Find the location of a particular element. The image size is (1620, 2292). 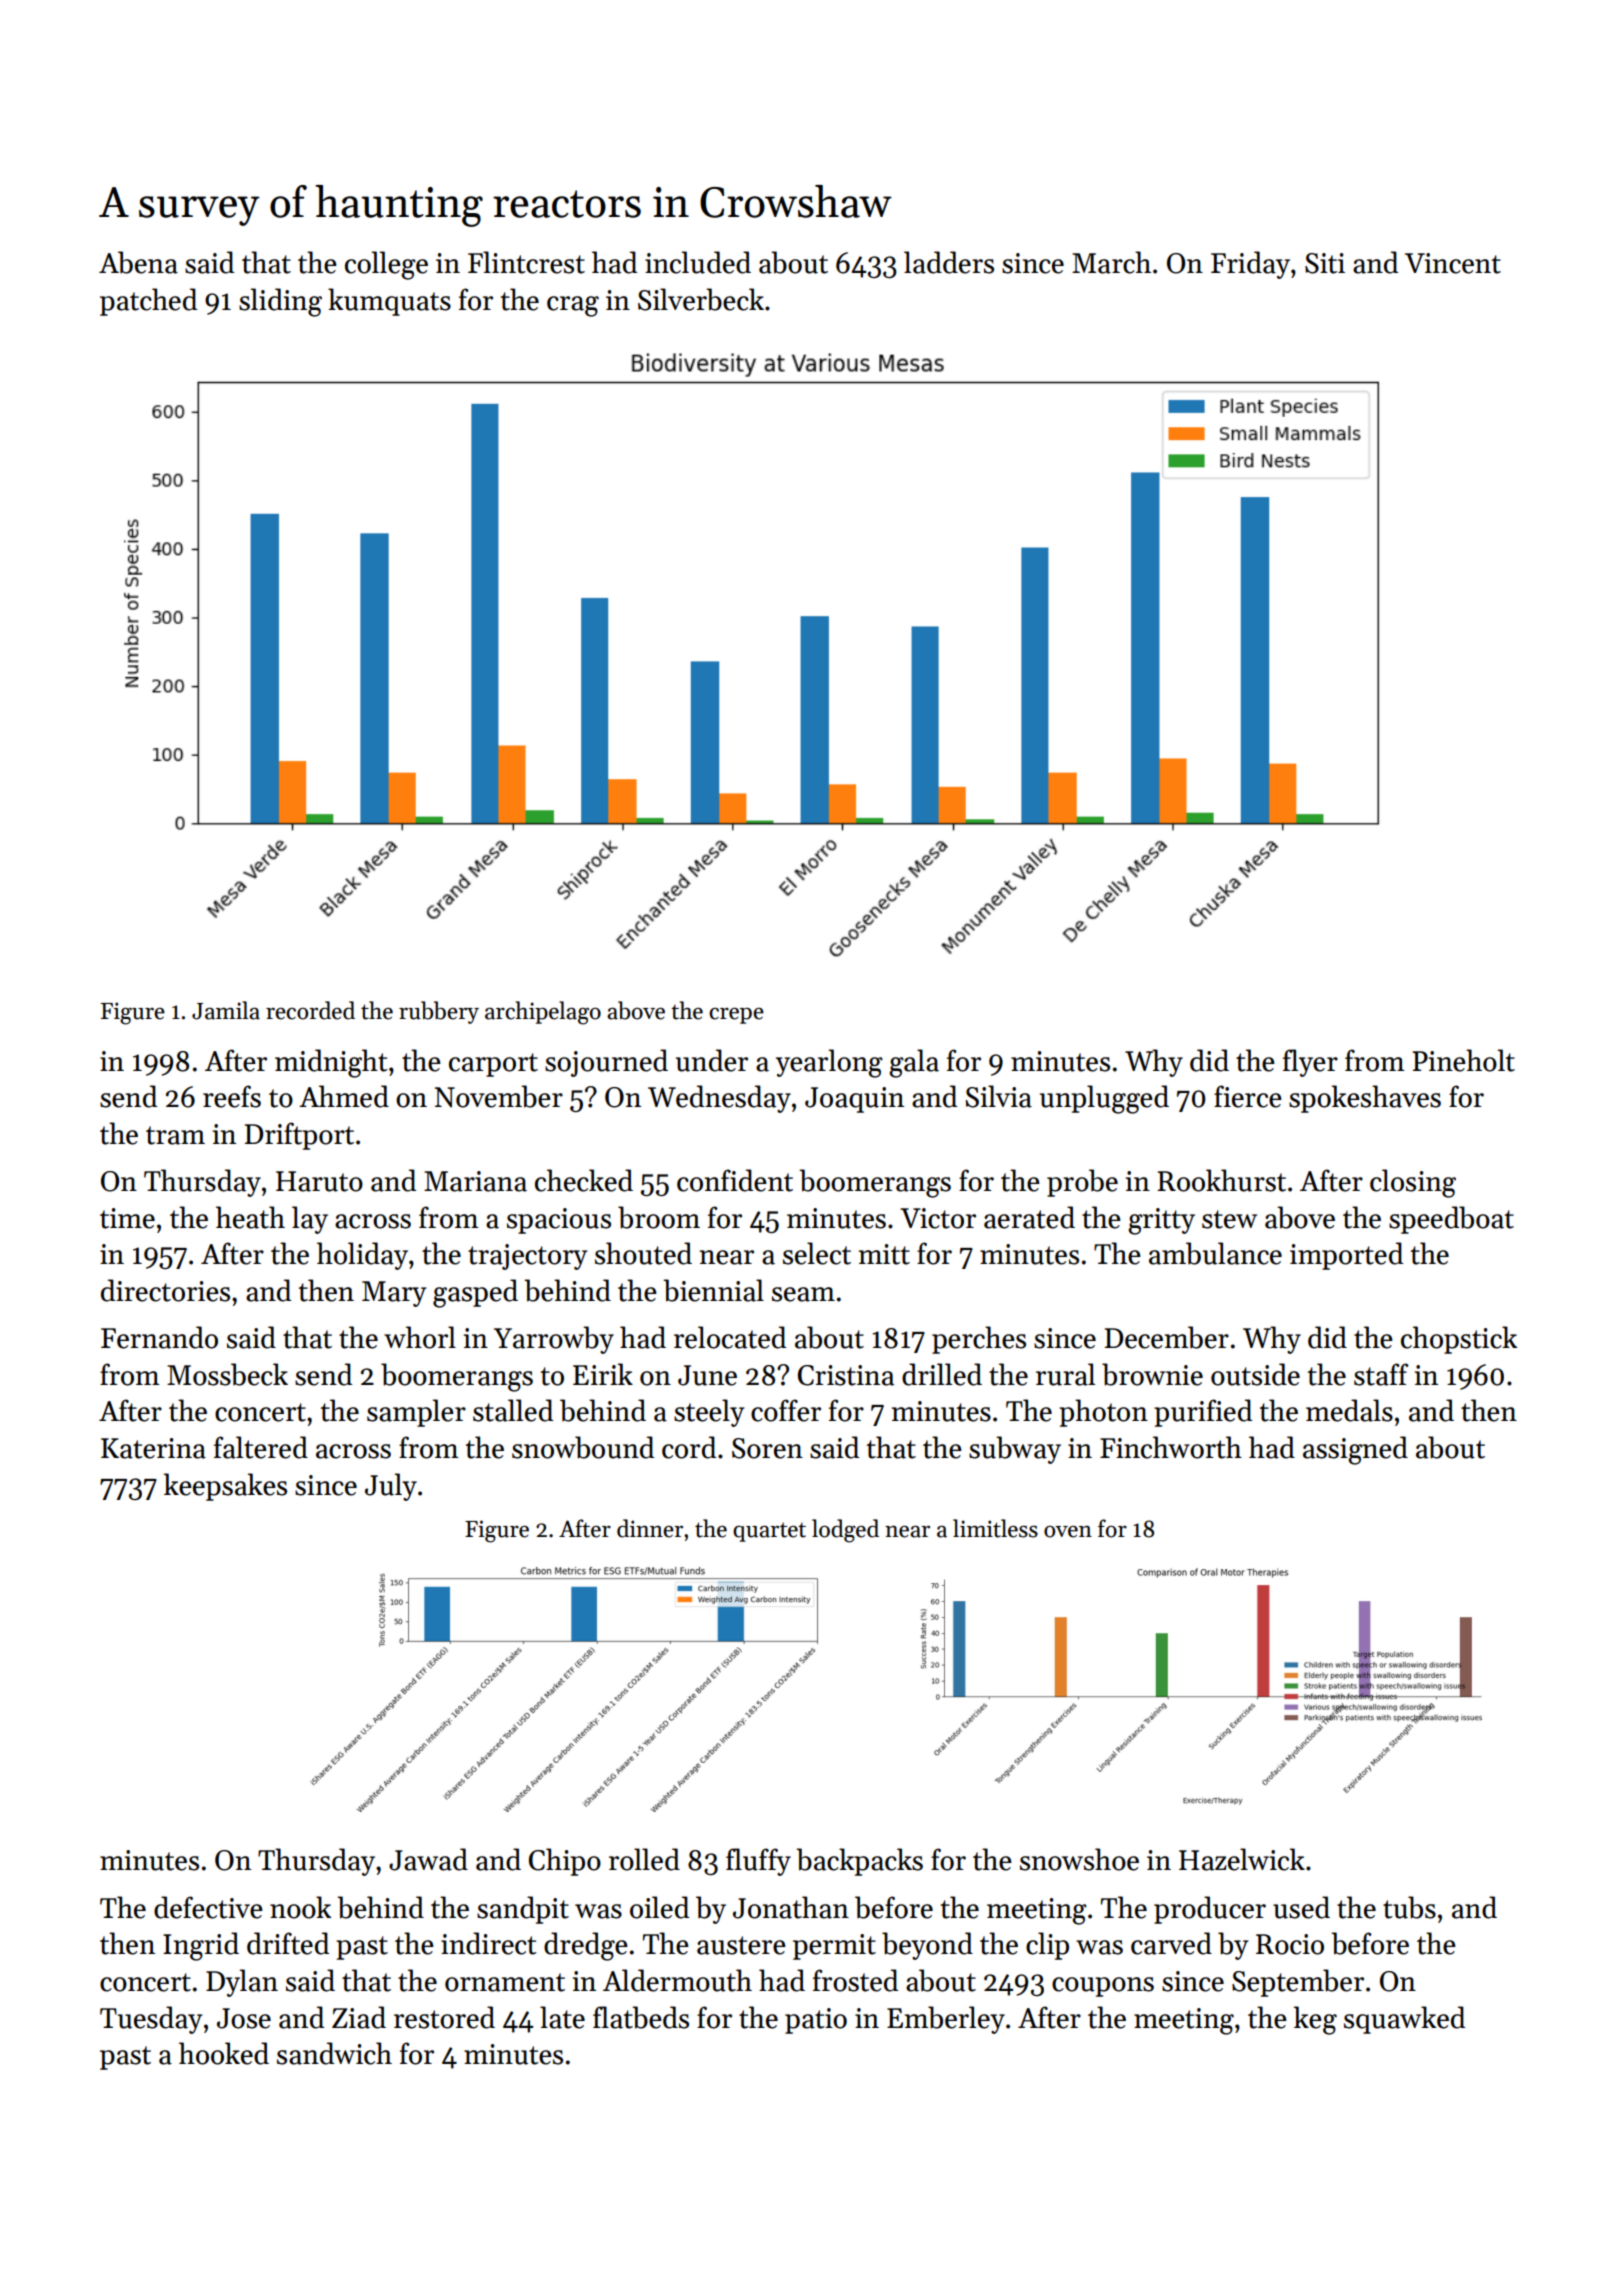

patched is located at coordinates (148, 302).
